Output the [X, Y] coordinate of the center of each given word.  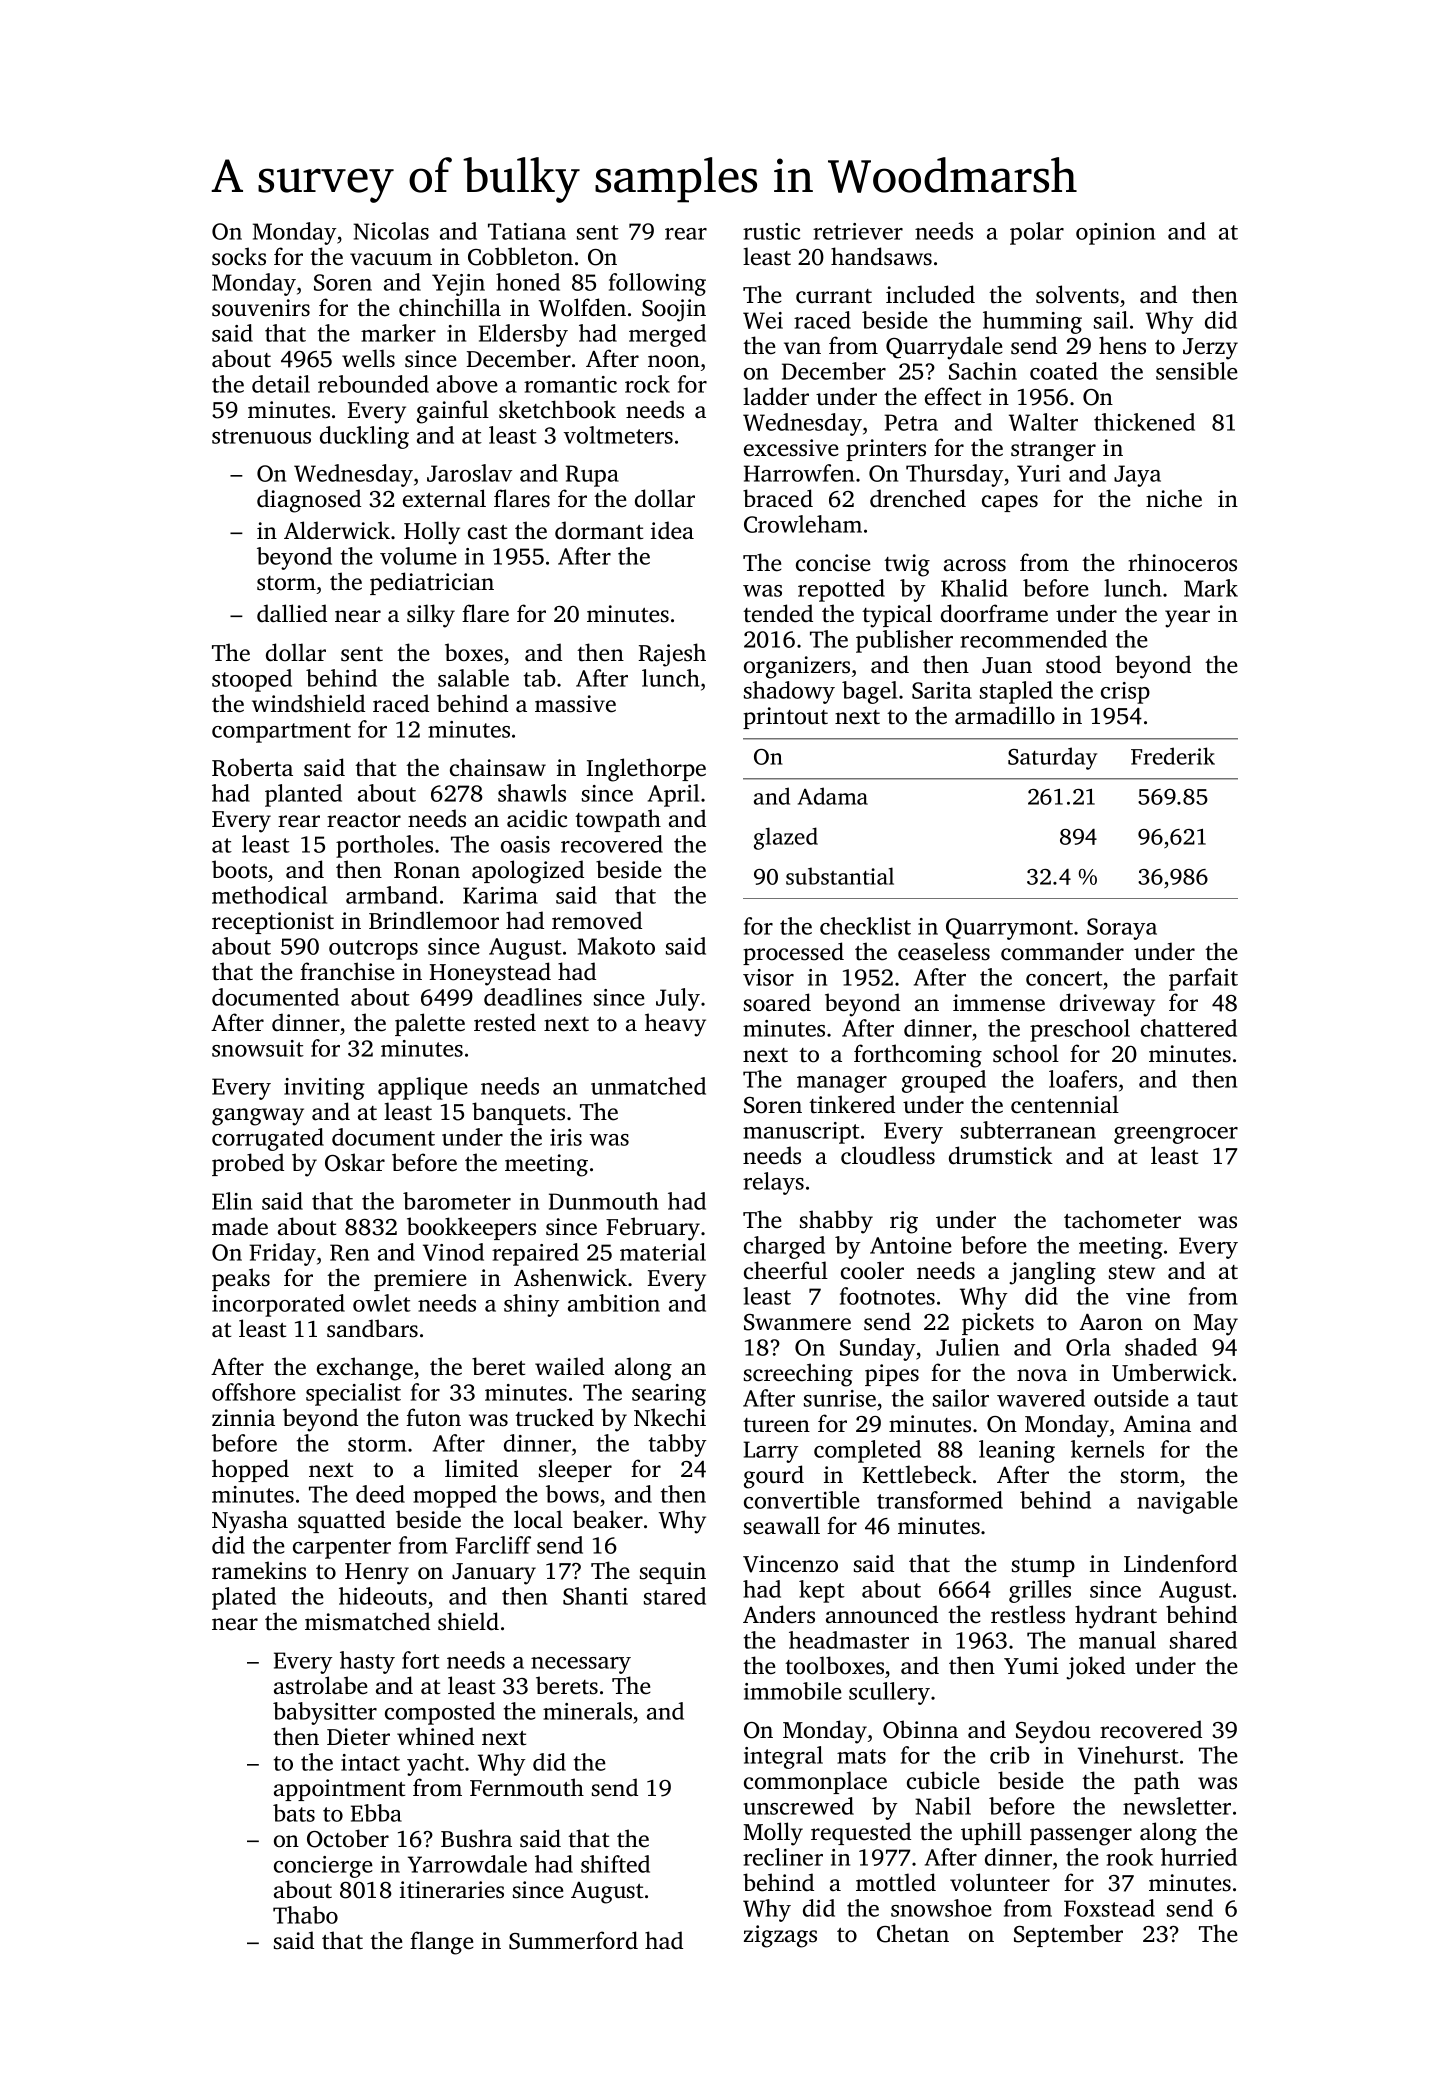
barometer [457, 1201]
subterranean [1028, 1130]
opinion [1115, 234]
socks [239, 256]
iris [566, 1137]
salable [473, 678]
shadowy [789, 692]
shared [1203, 1640]
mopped [455, 1496]
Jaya [1137, 476]
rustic [771, 231]
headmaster [849, 1640]
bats [294, 1813]
